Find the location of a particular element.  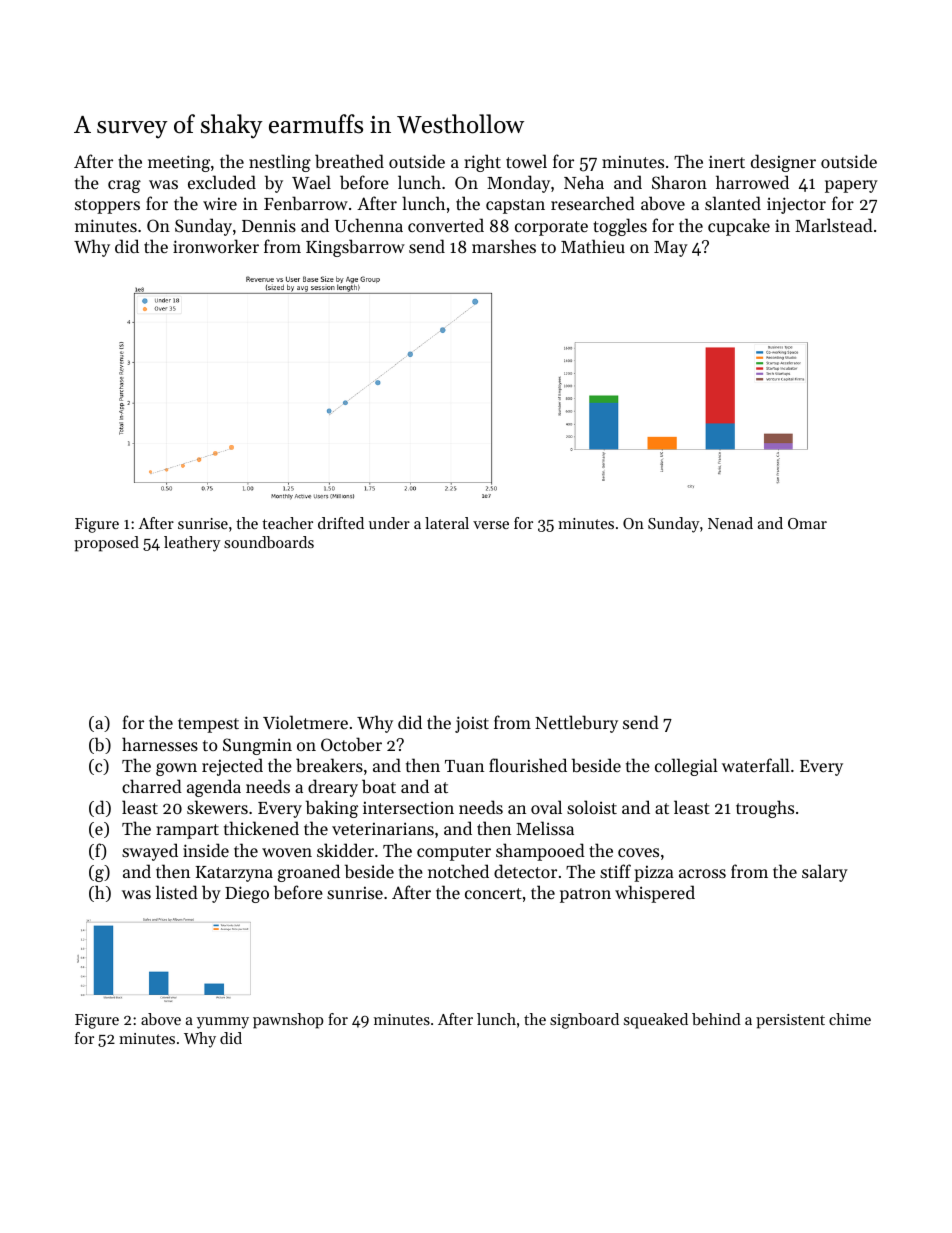

ironworker is located at coordinates (216, 246).
